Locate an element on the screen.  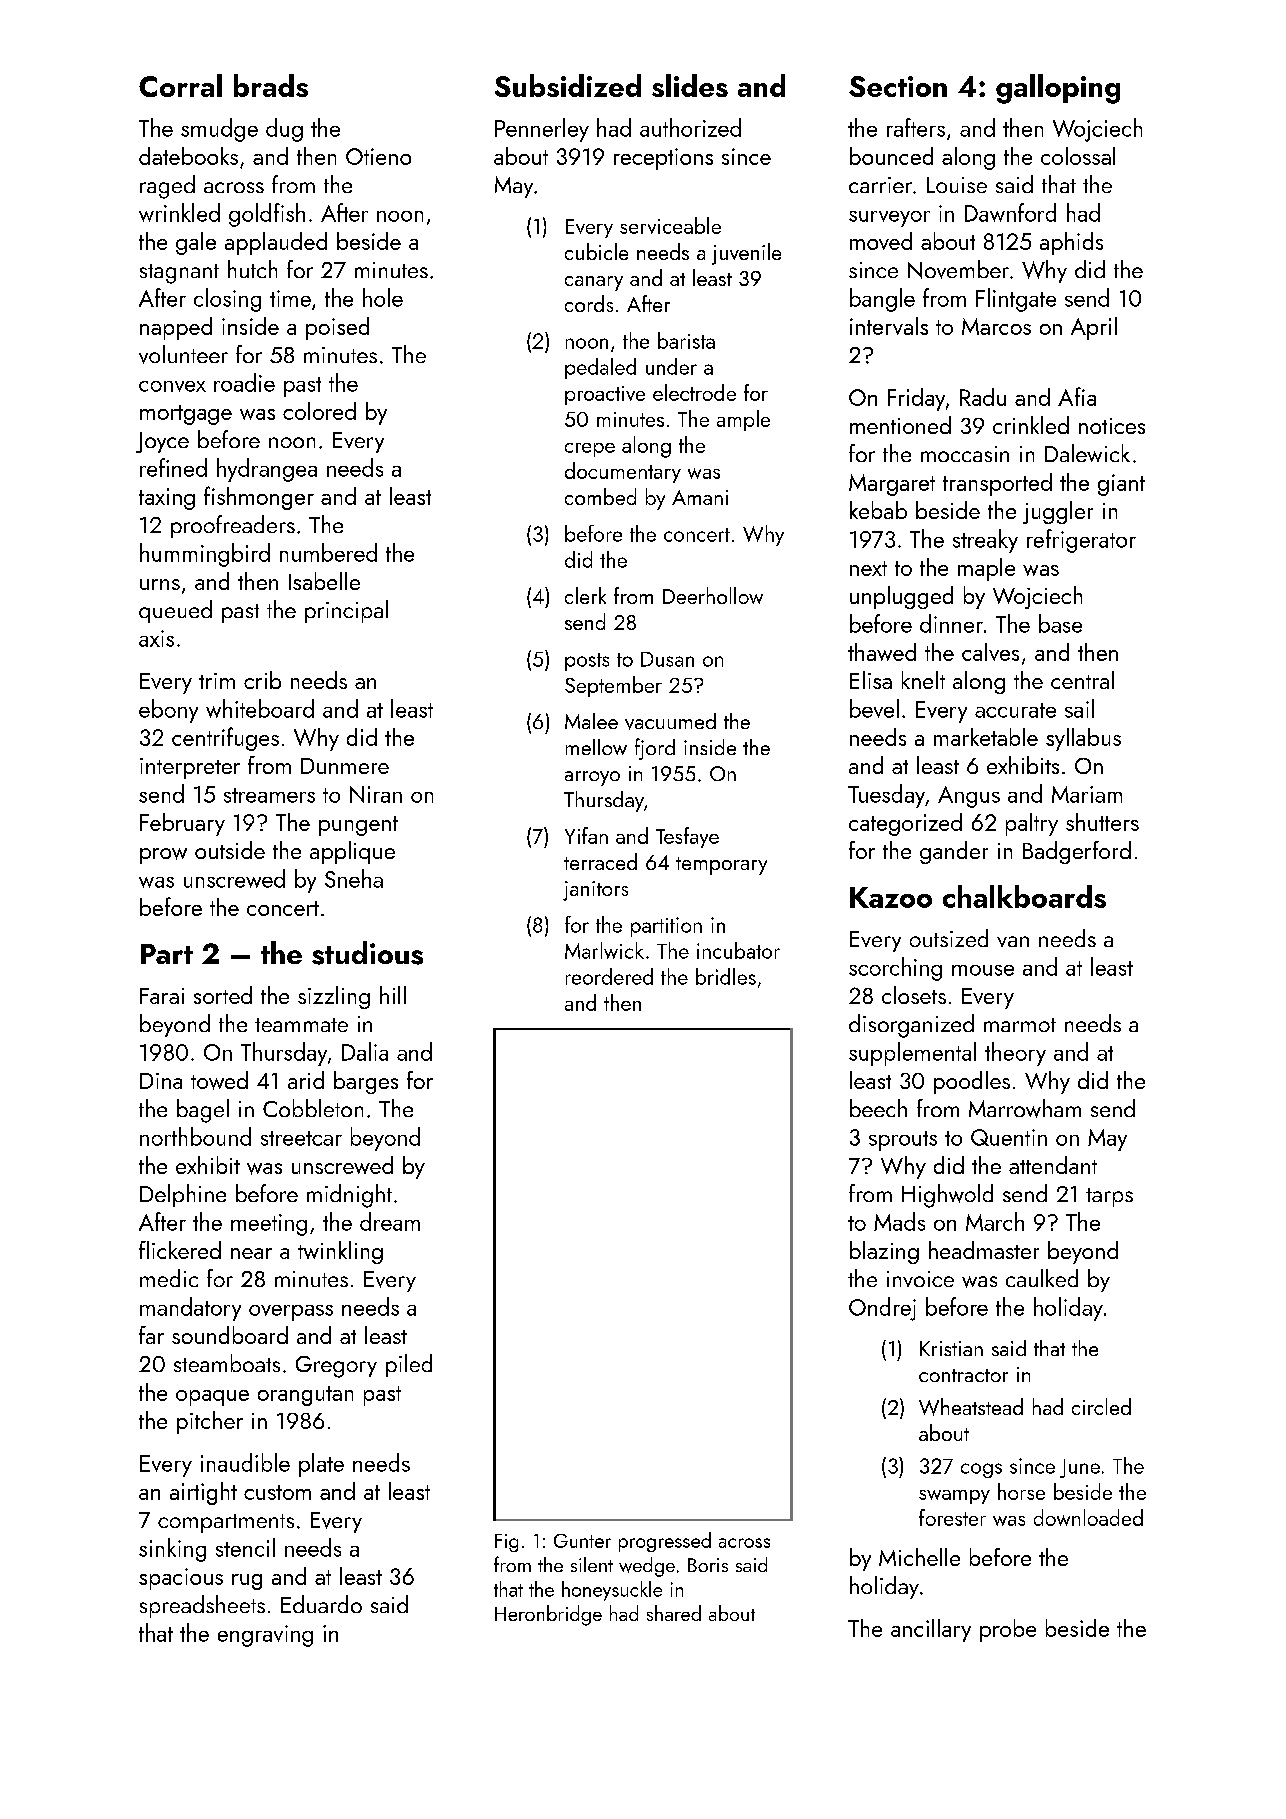
bridles is located at coordinates (726, 976).
